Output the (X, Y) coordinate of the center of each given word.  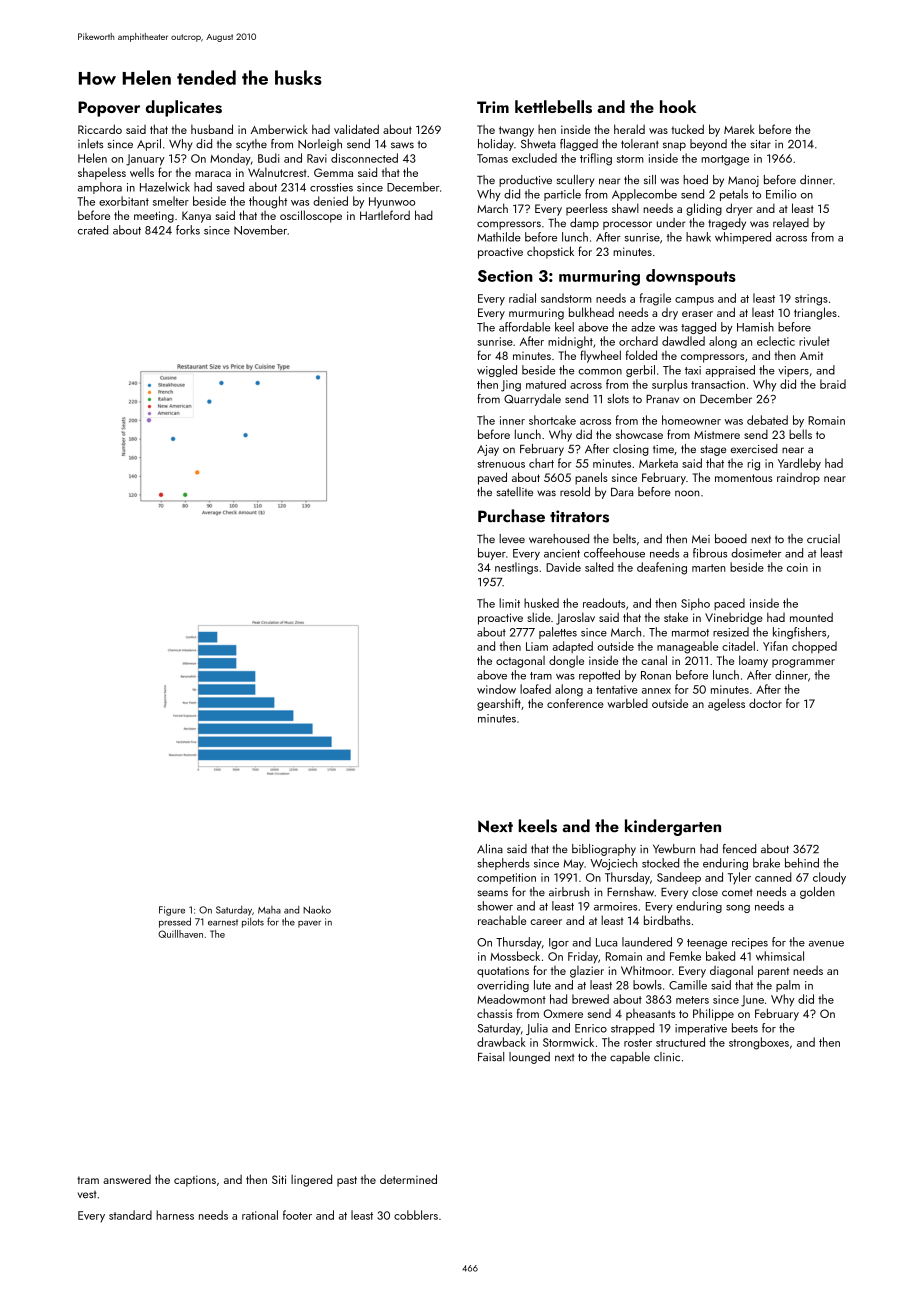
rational (260, 1215)
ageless (726, 704)
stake (676, 617)
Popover (109, 109)
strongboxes (759, 1043)
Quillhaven (180, 934)
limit (509, 603)
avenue (826, 944)
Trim (493, 107)
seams (493, 893)
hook (678, 106)
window (496, 689)
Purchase (511, 516)
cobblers (416, 1215)
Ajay (488, 450)
